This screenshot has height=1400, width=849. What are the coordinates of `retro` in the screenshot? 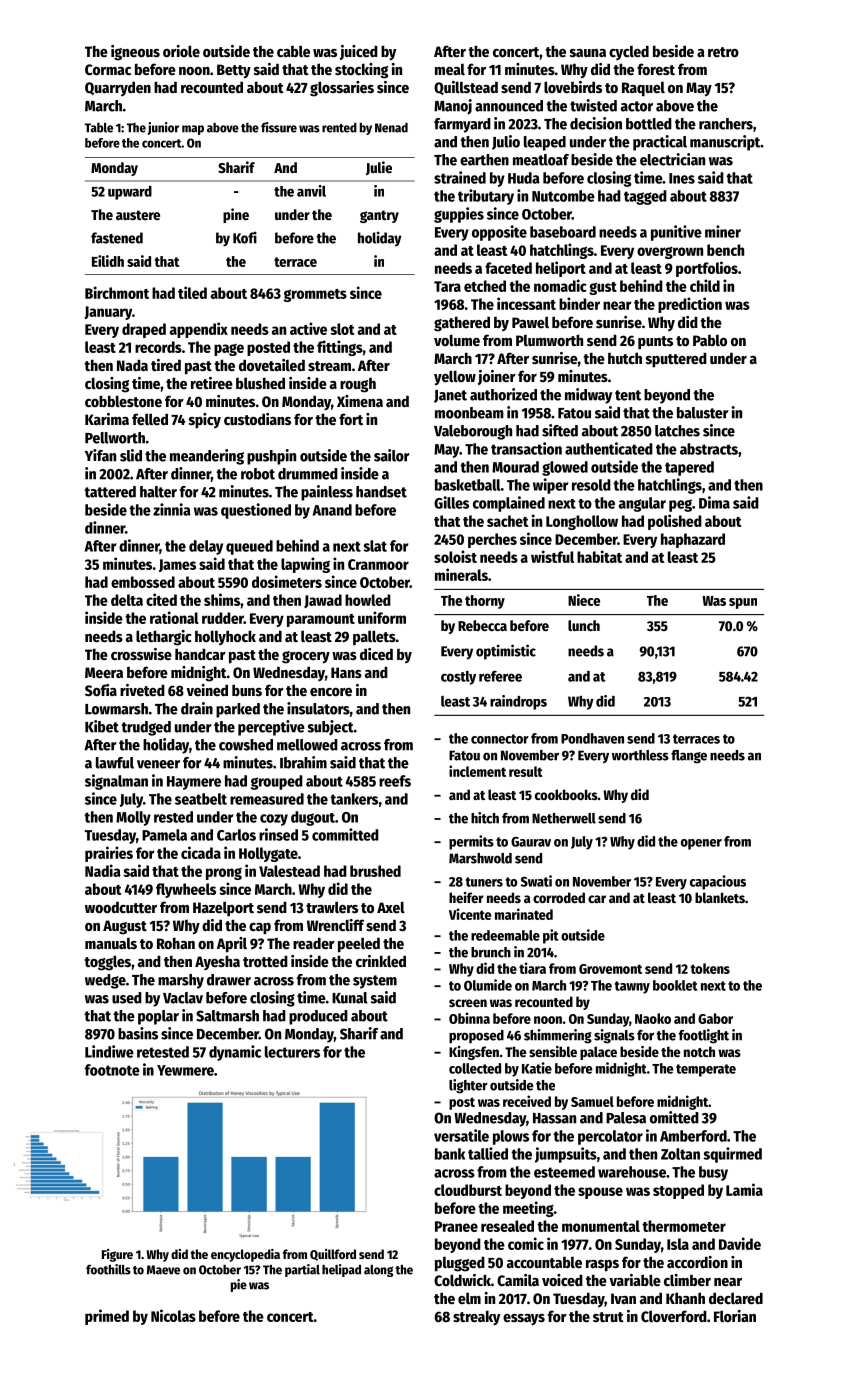 It's located at (723, 52).
